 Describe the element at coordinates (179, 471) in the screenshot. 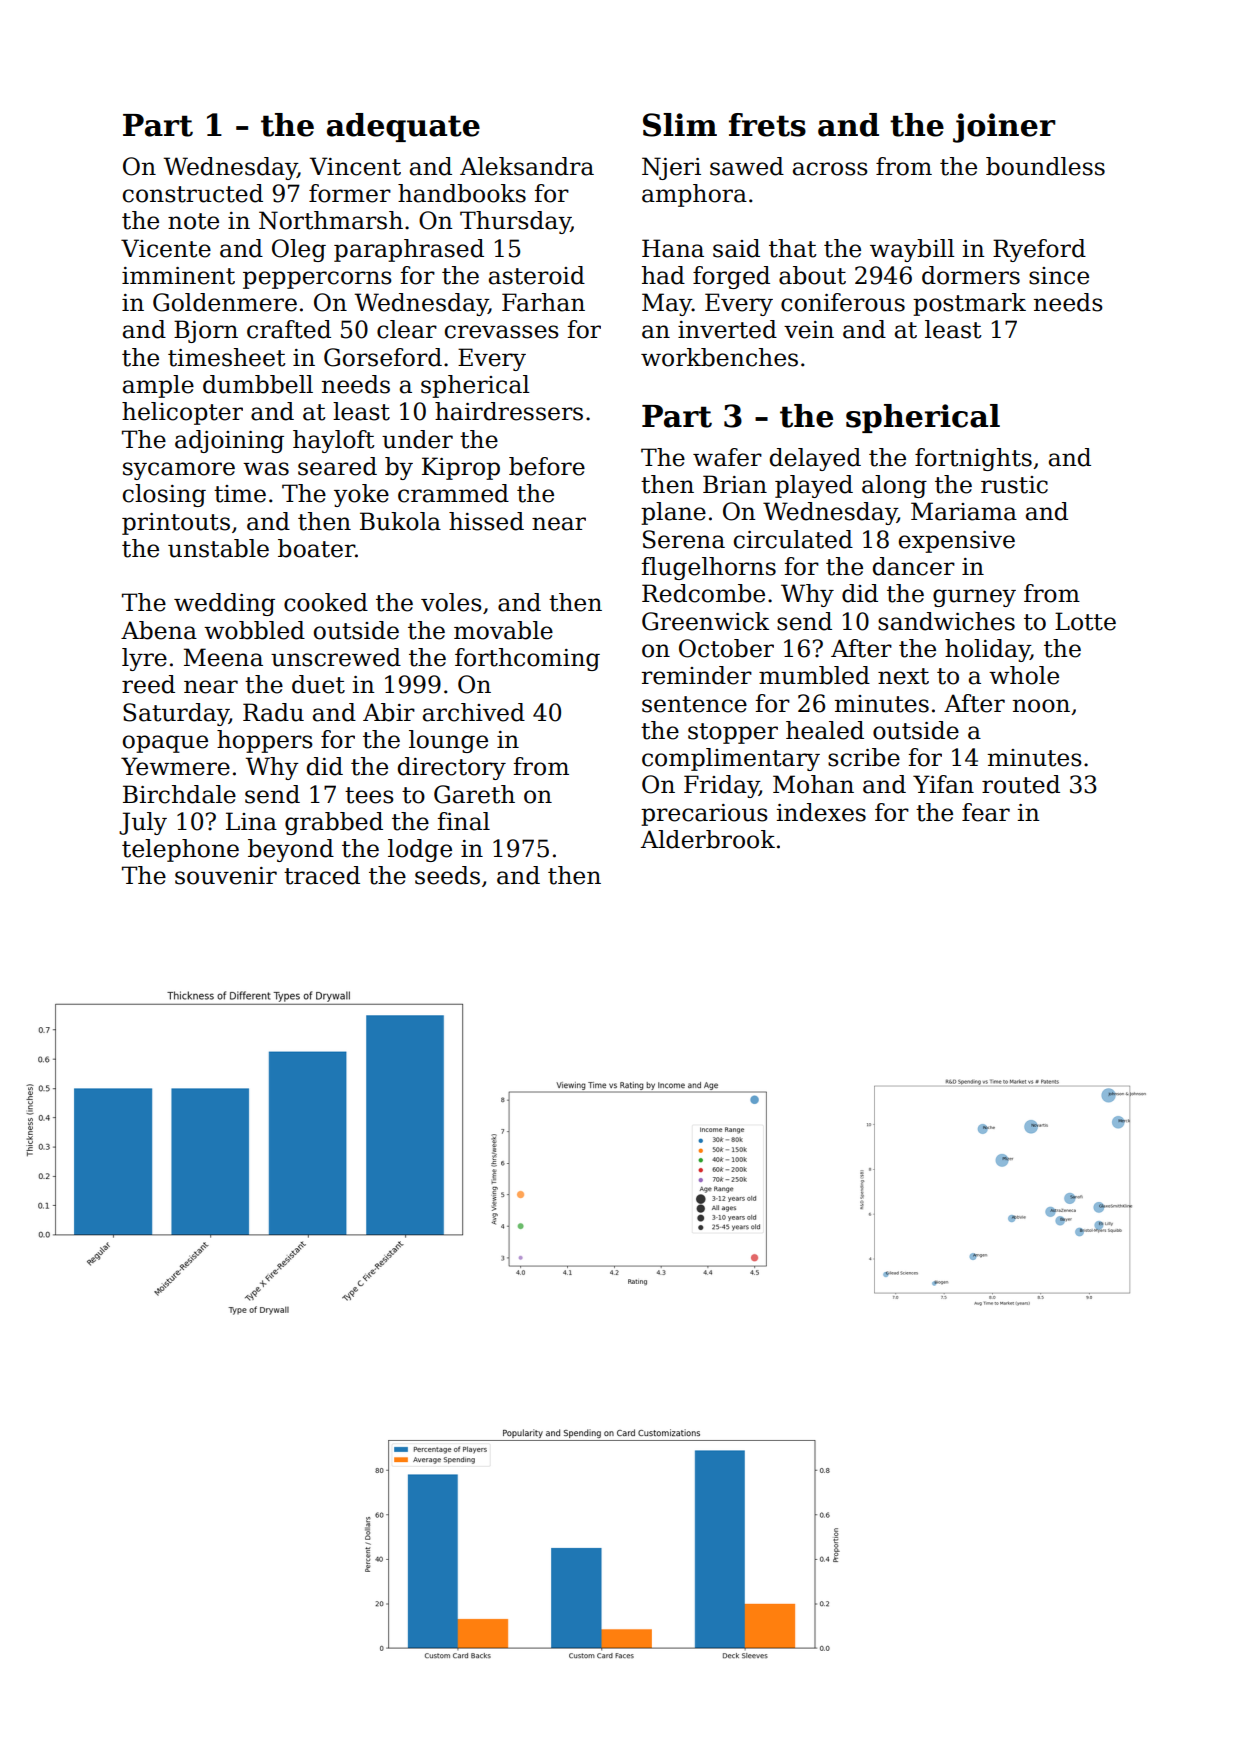

I see `sycamore` at that location.
